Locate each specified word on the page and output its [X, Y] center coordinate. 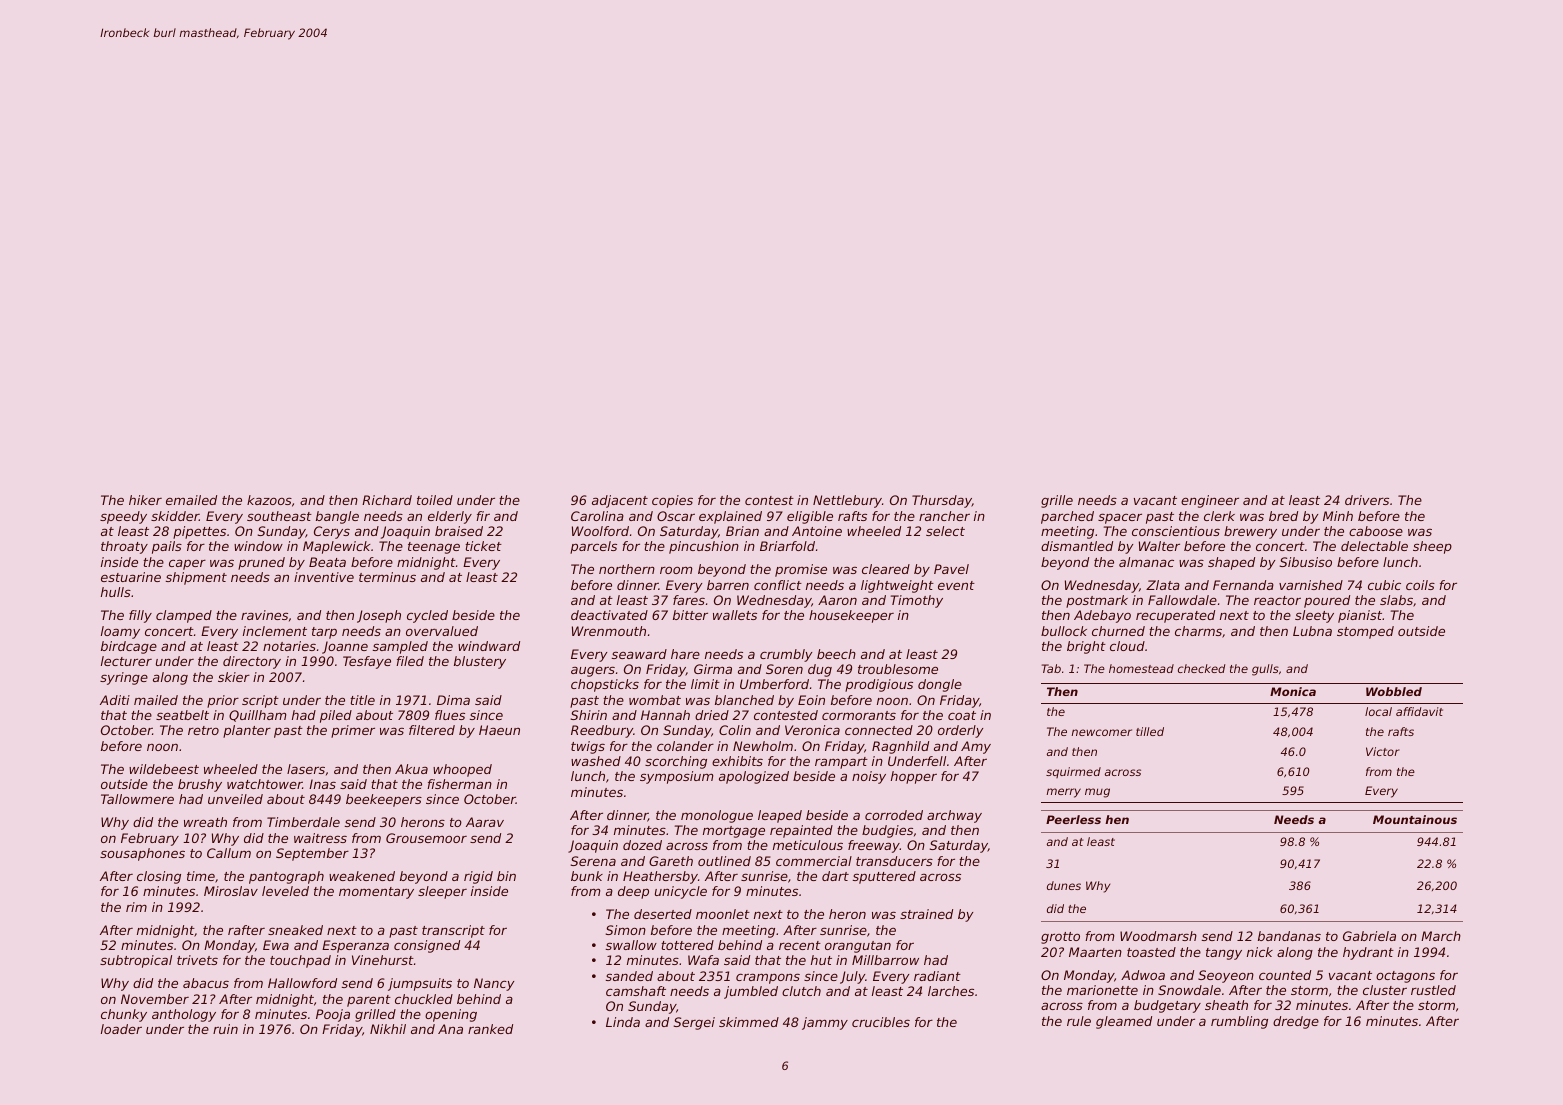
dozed [642, 845]
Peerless [1073, 819]
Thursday [942, 501]
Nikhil [388, 1029]
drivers [1367, 500]
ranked [490, 1029]
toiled [435, 500]
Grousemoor [426, 838]
